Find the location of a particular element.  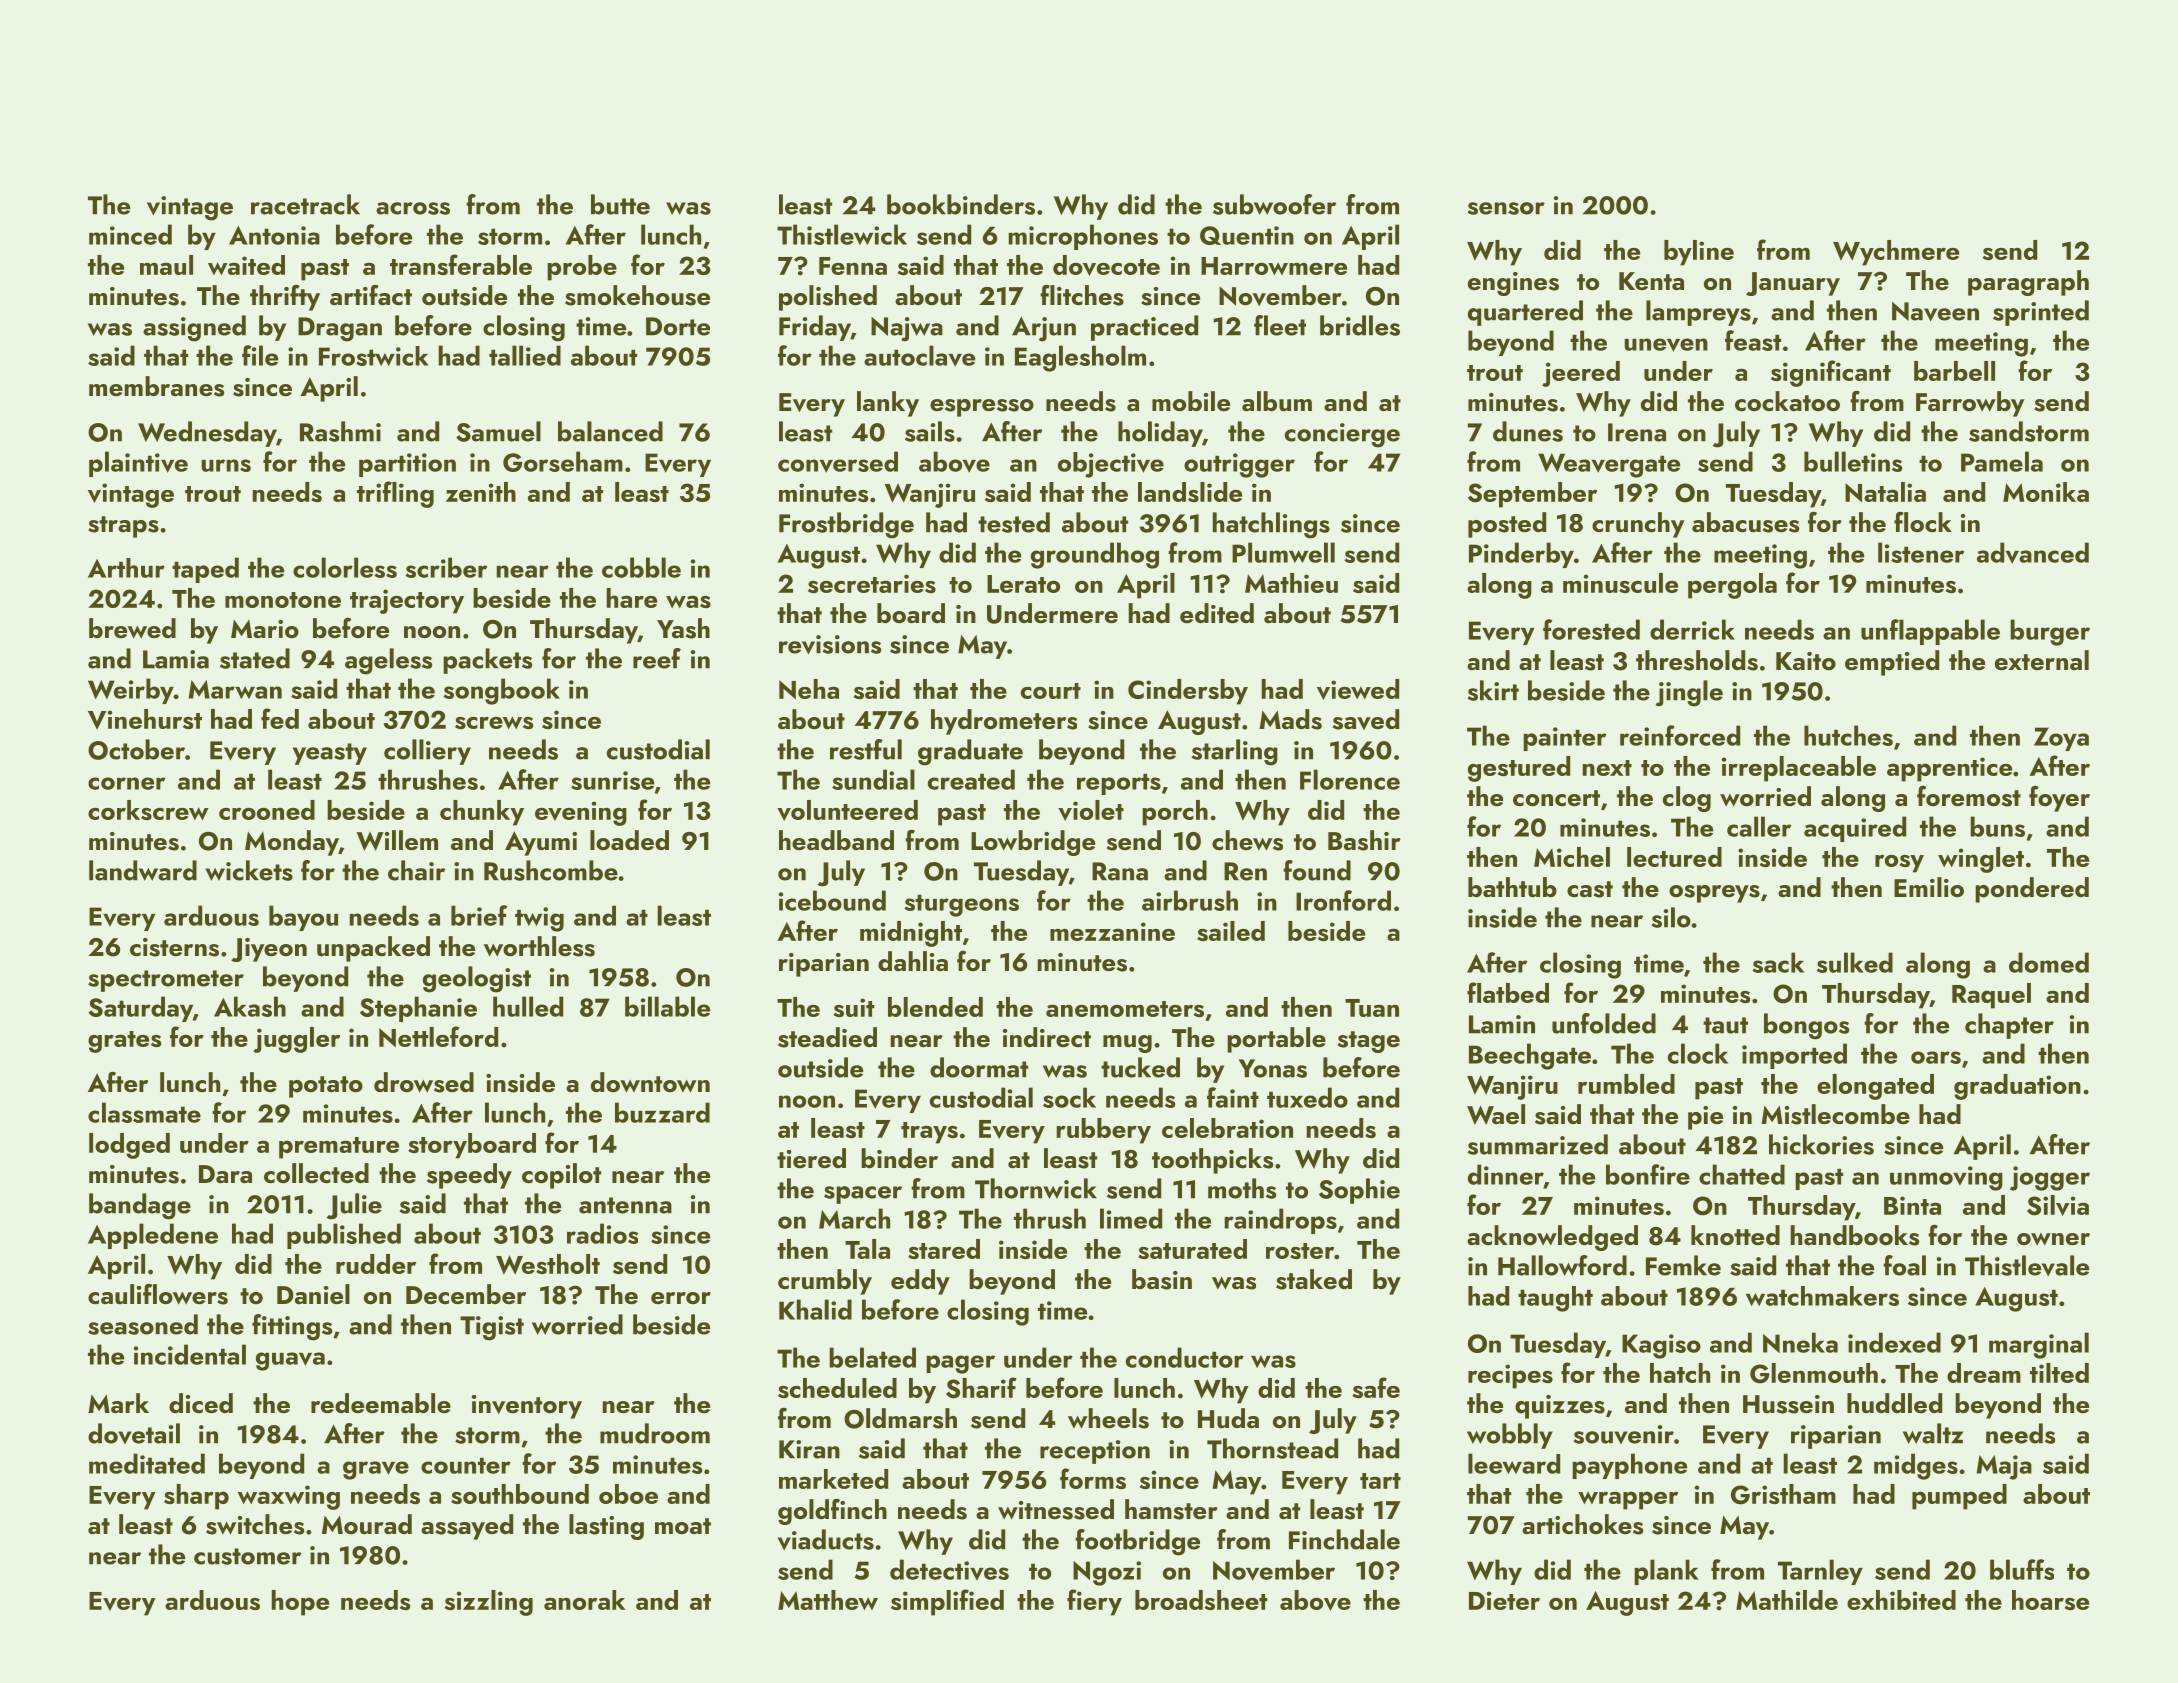

Quentin is located at coordinates (1247, 235).
